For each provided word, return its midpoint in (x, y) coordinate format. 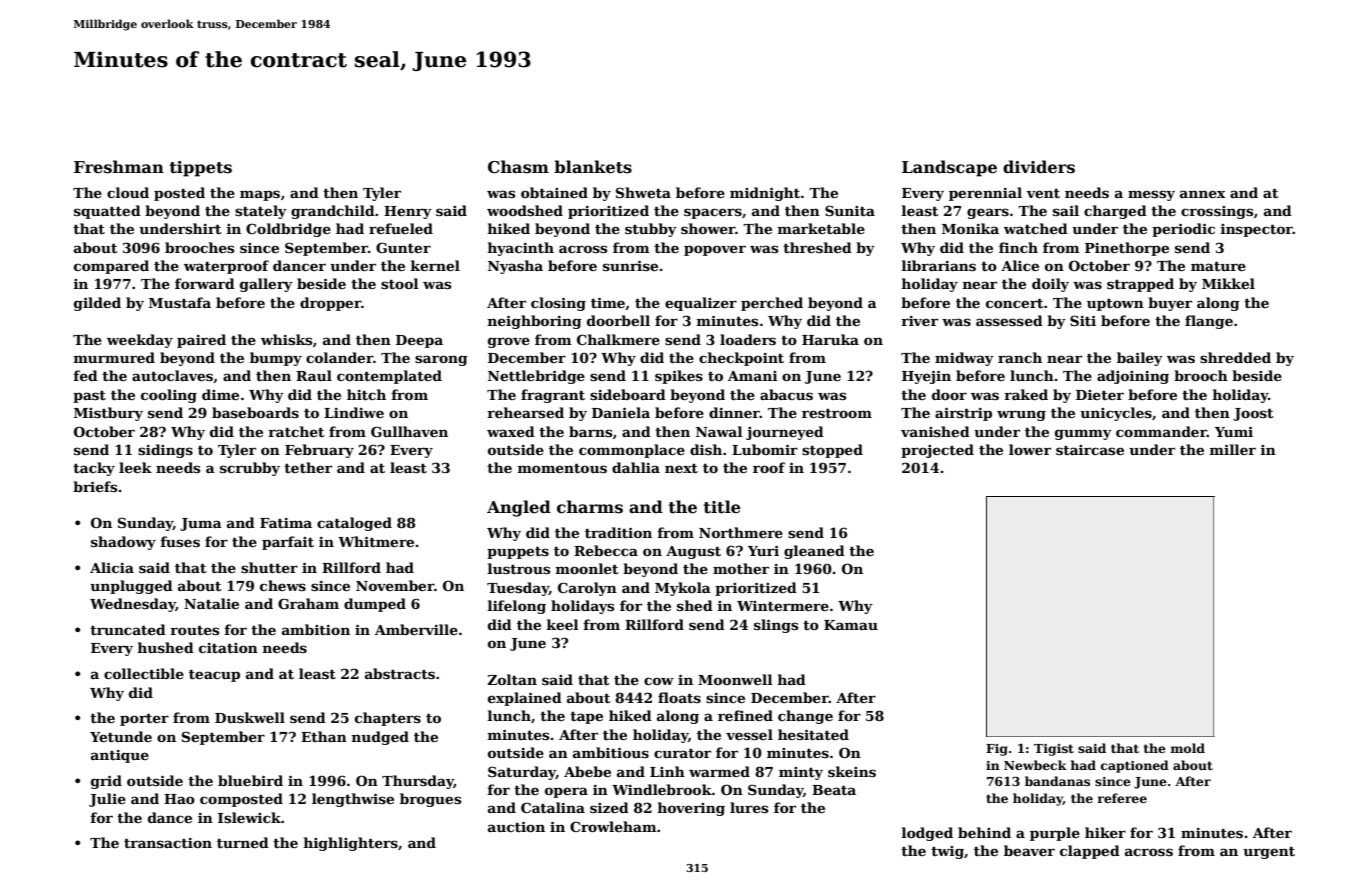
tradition (618, 532)
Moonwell (735, 679)
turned (243, 842)
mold (1188, 748)
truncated (128, 629)
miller (1233, 449)
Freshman (119, 167)
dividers (1039, 167)
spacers (713, 213)
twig (947, 852)
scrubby (250, 469)
